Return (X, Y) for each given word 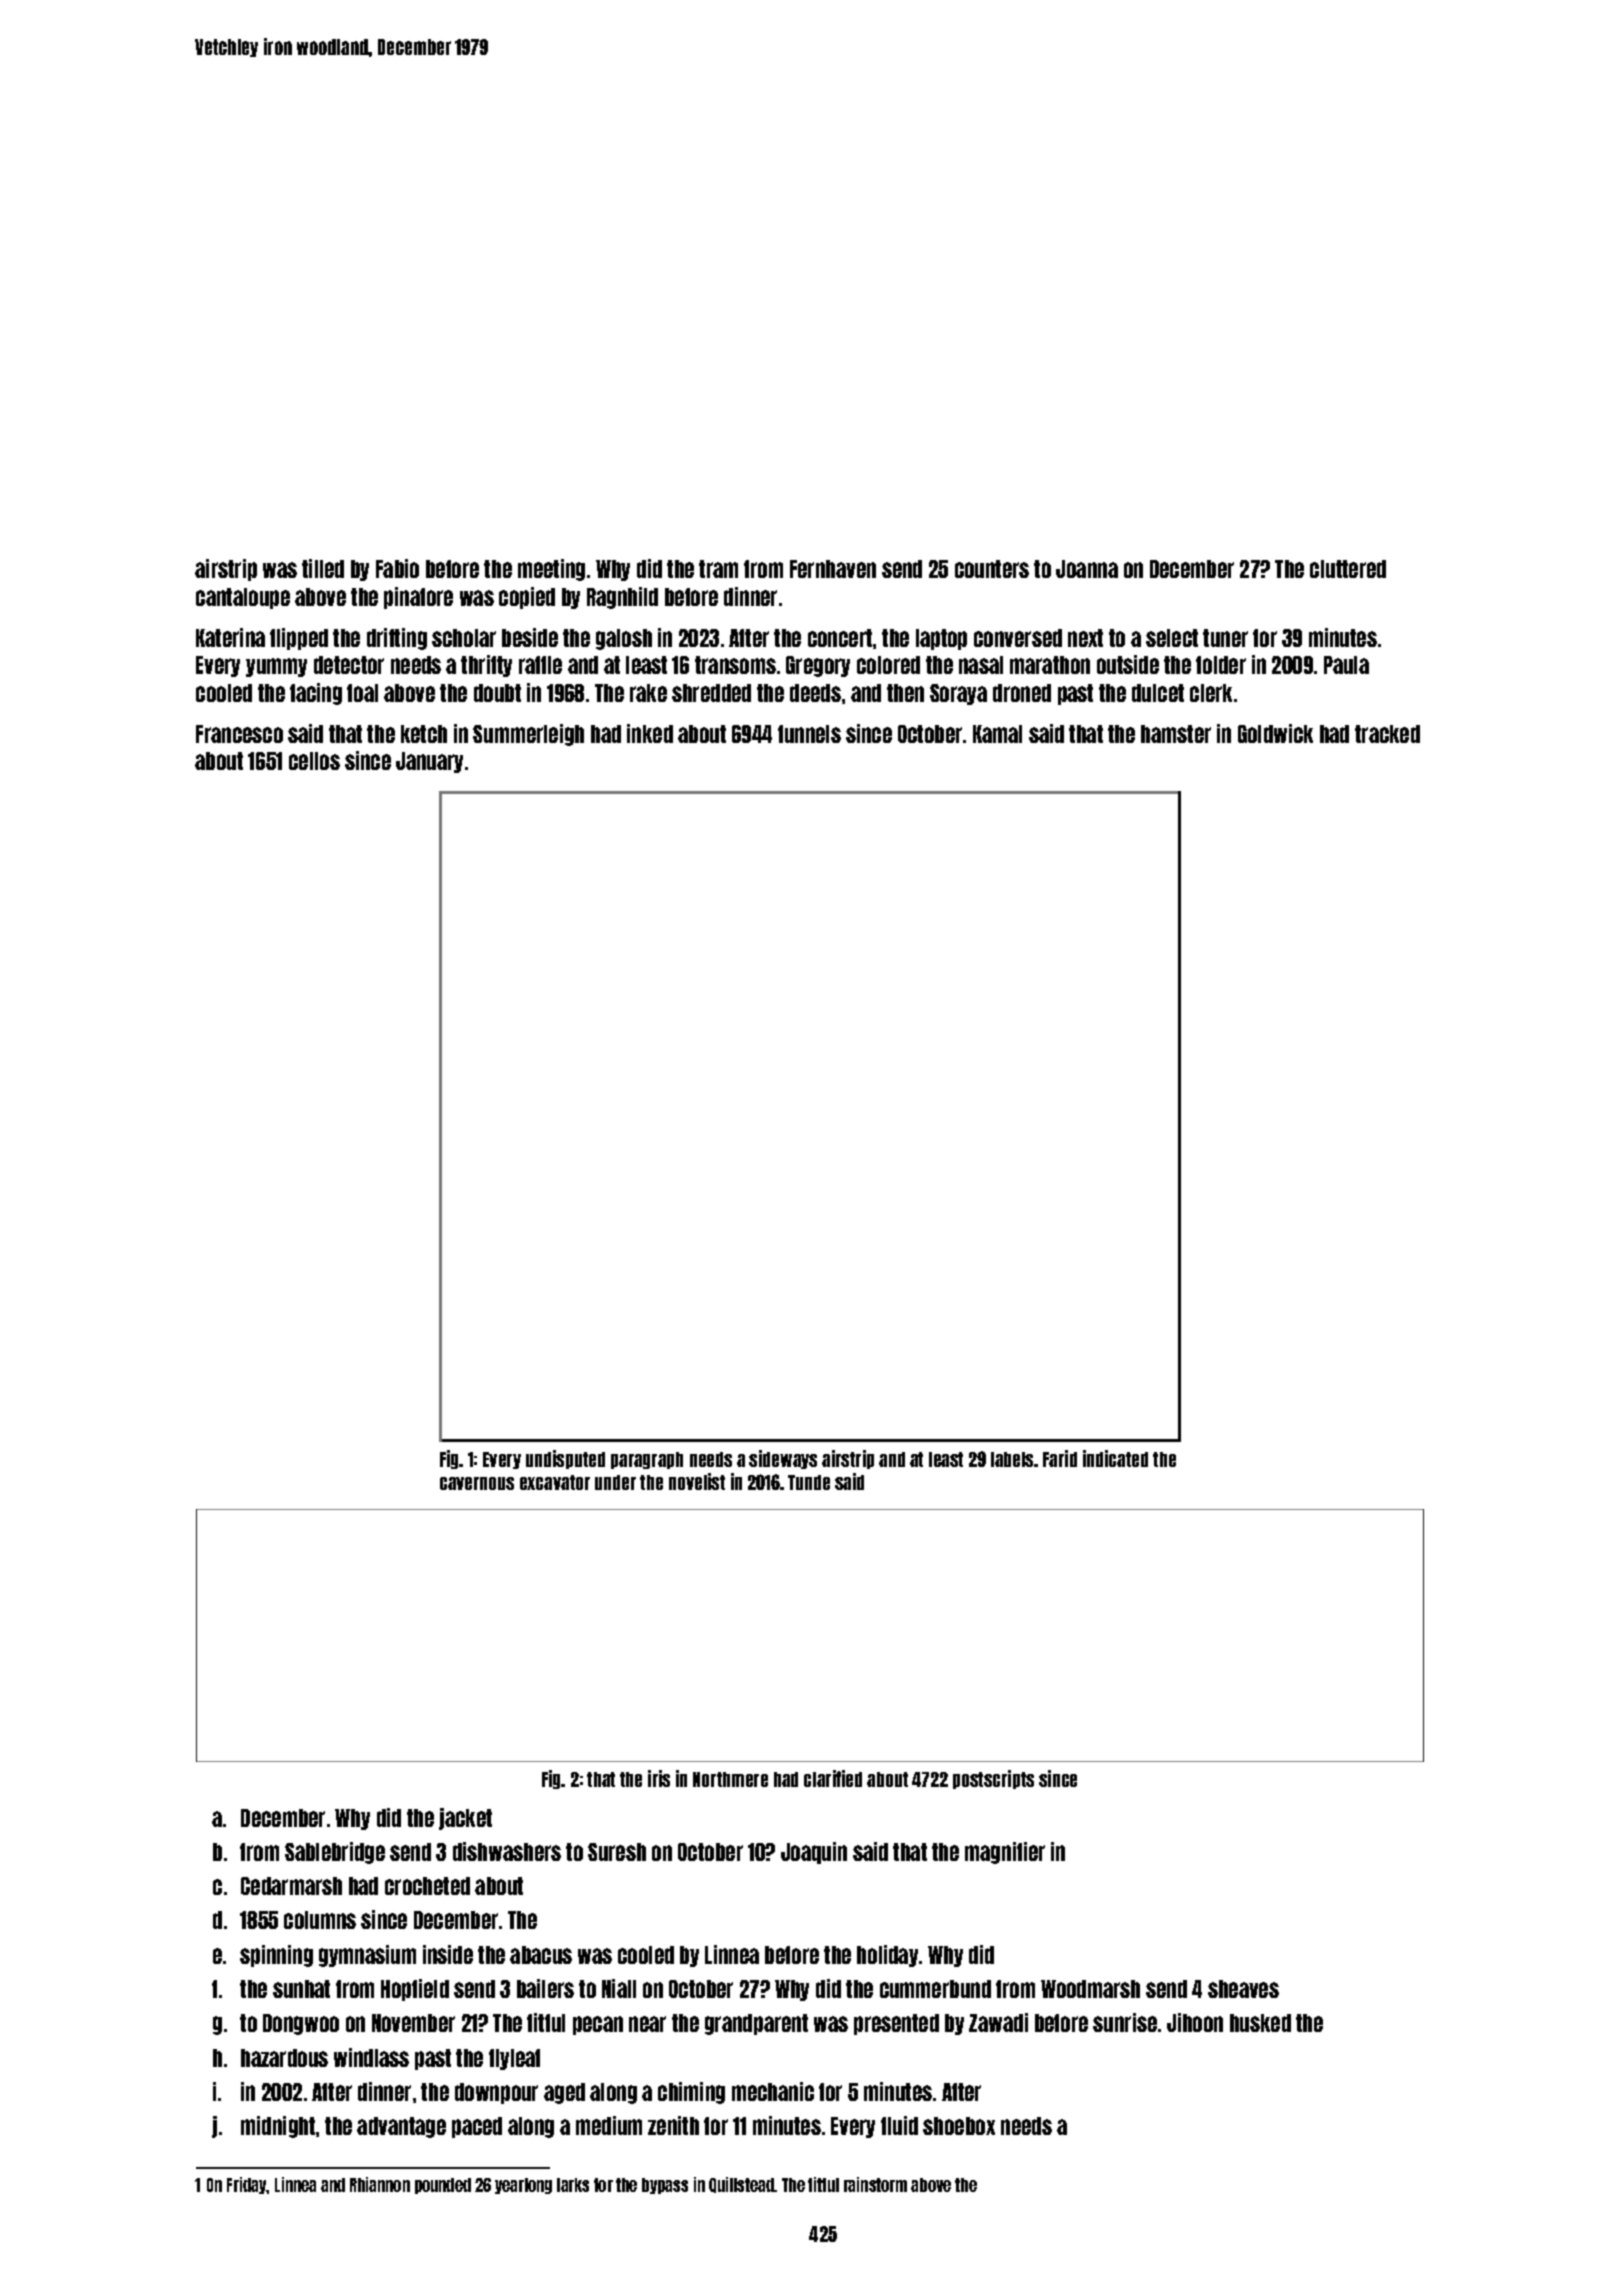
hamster (1176, 734)
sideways (783, 1459)
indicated (1115, 1458)
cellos (314, 761)
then (905, 693)
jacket (465, 1819)
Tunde (809, 1482)
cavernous (477, 1483)
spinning (276, 1956)
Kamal (997, 734)
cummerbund (935, 1989)
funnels (809, 734)
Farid (1060, 1458)
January (429, 762)
